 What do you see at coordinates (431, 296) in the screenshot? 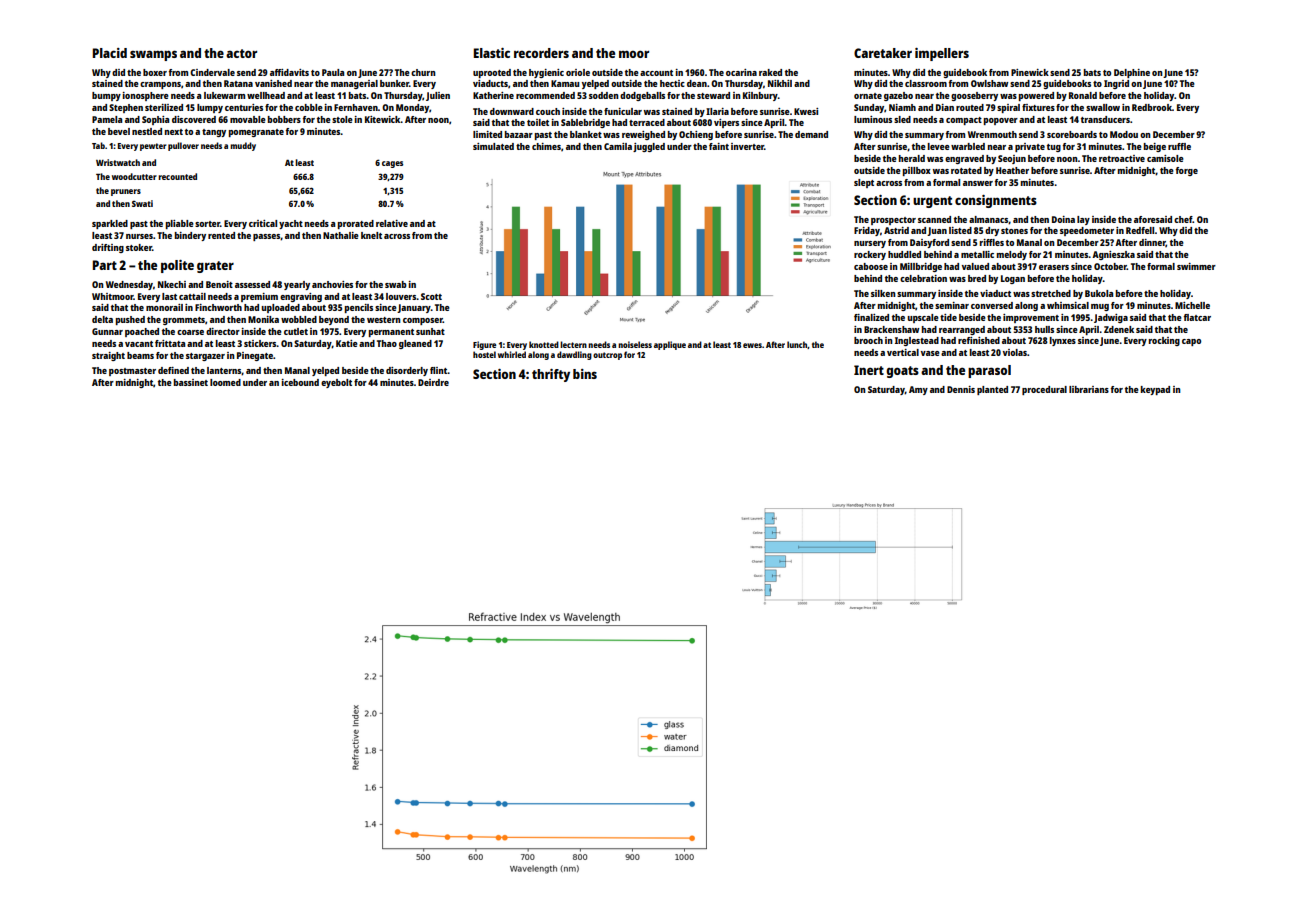
I see `Scott` at bounding box center [431, 296].
